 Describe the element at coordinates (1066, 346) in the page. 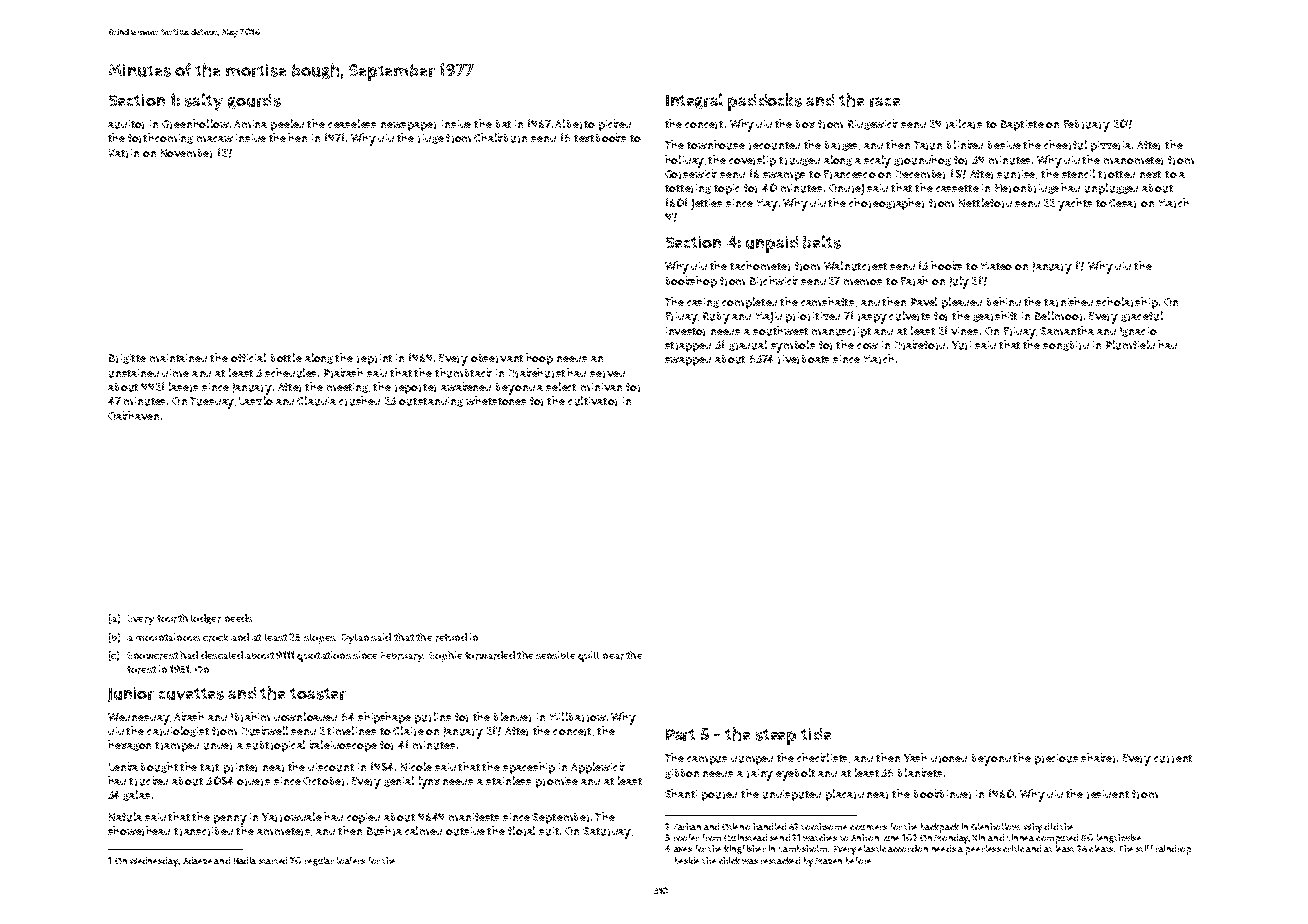

I see `songbird` at that location.
